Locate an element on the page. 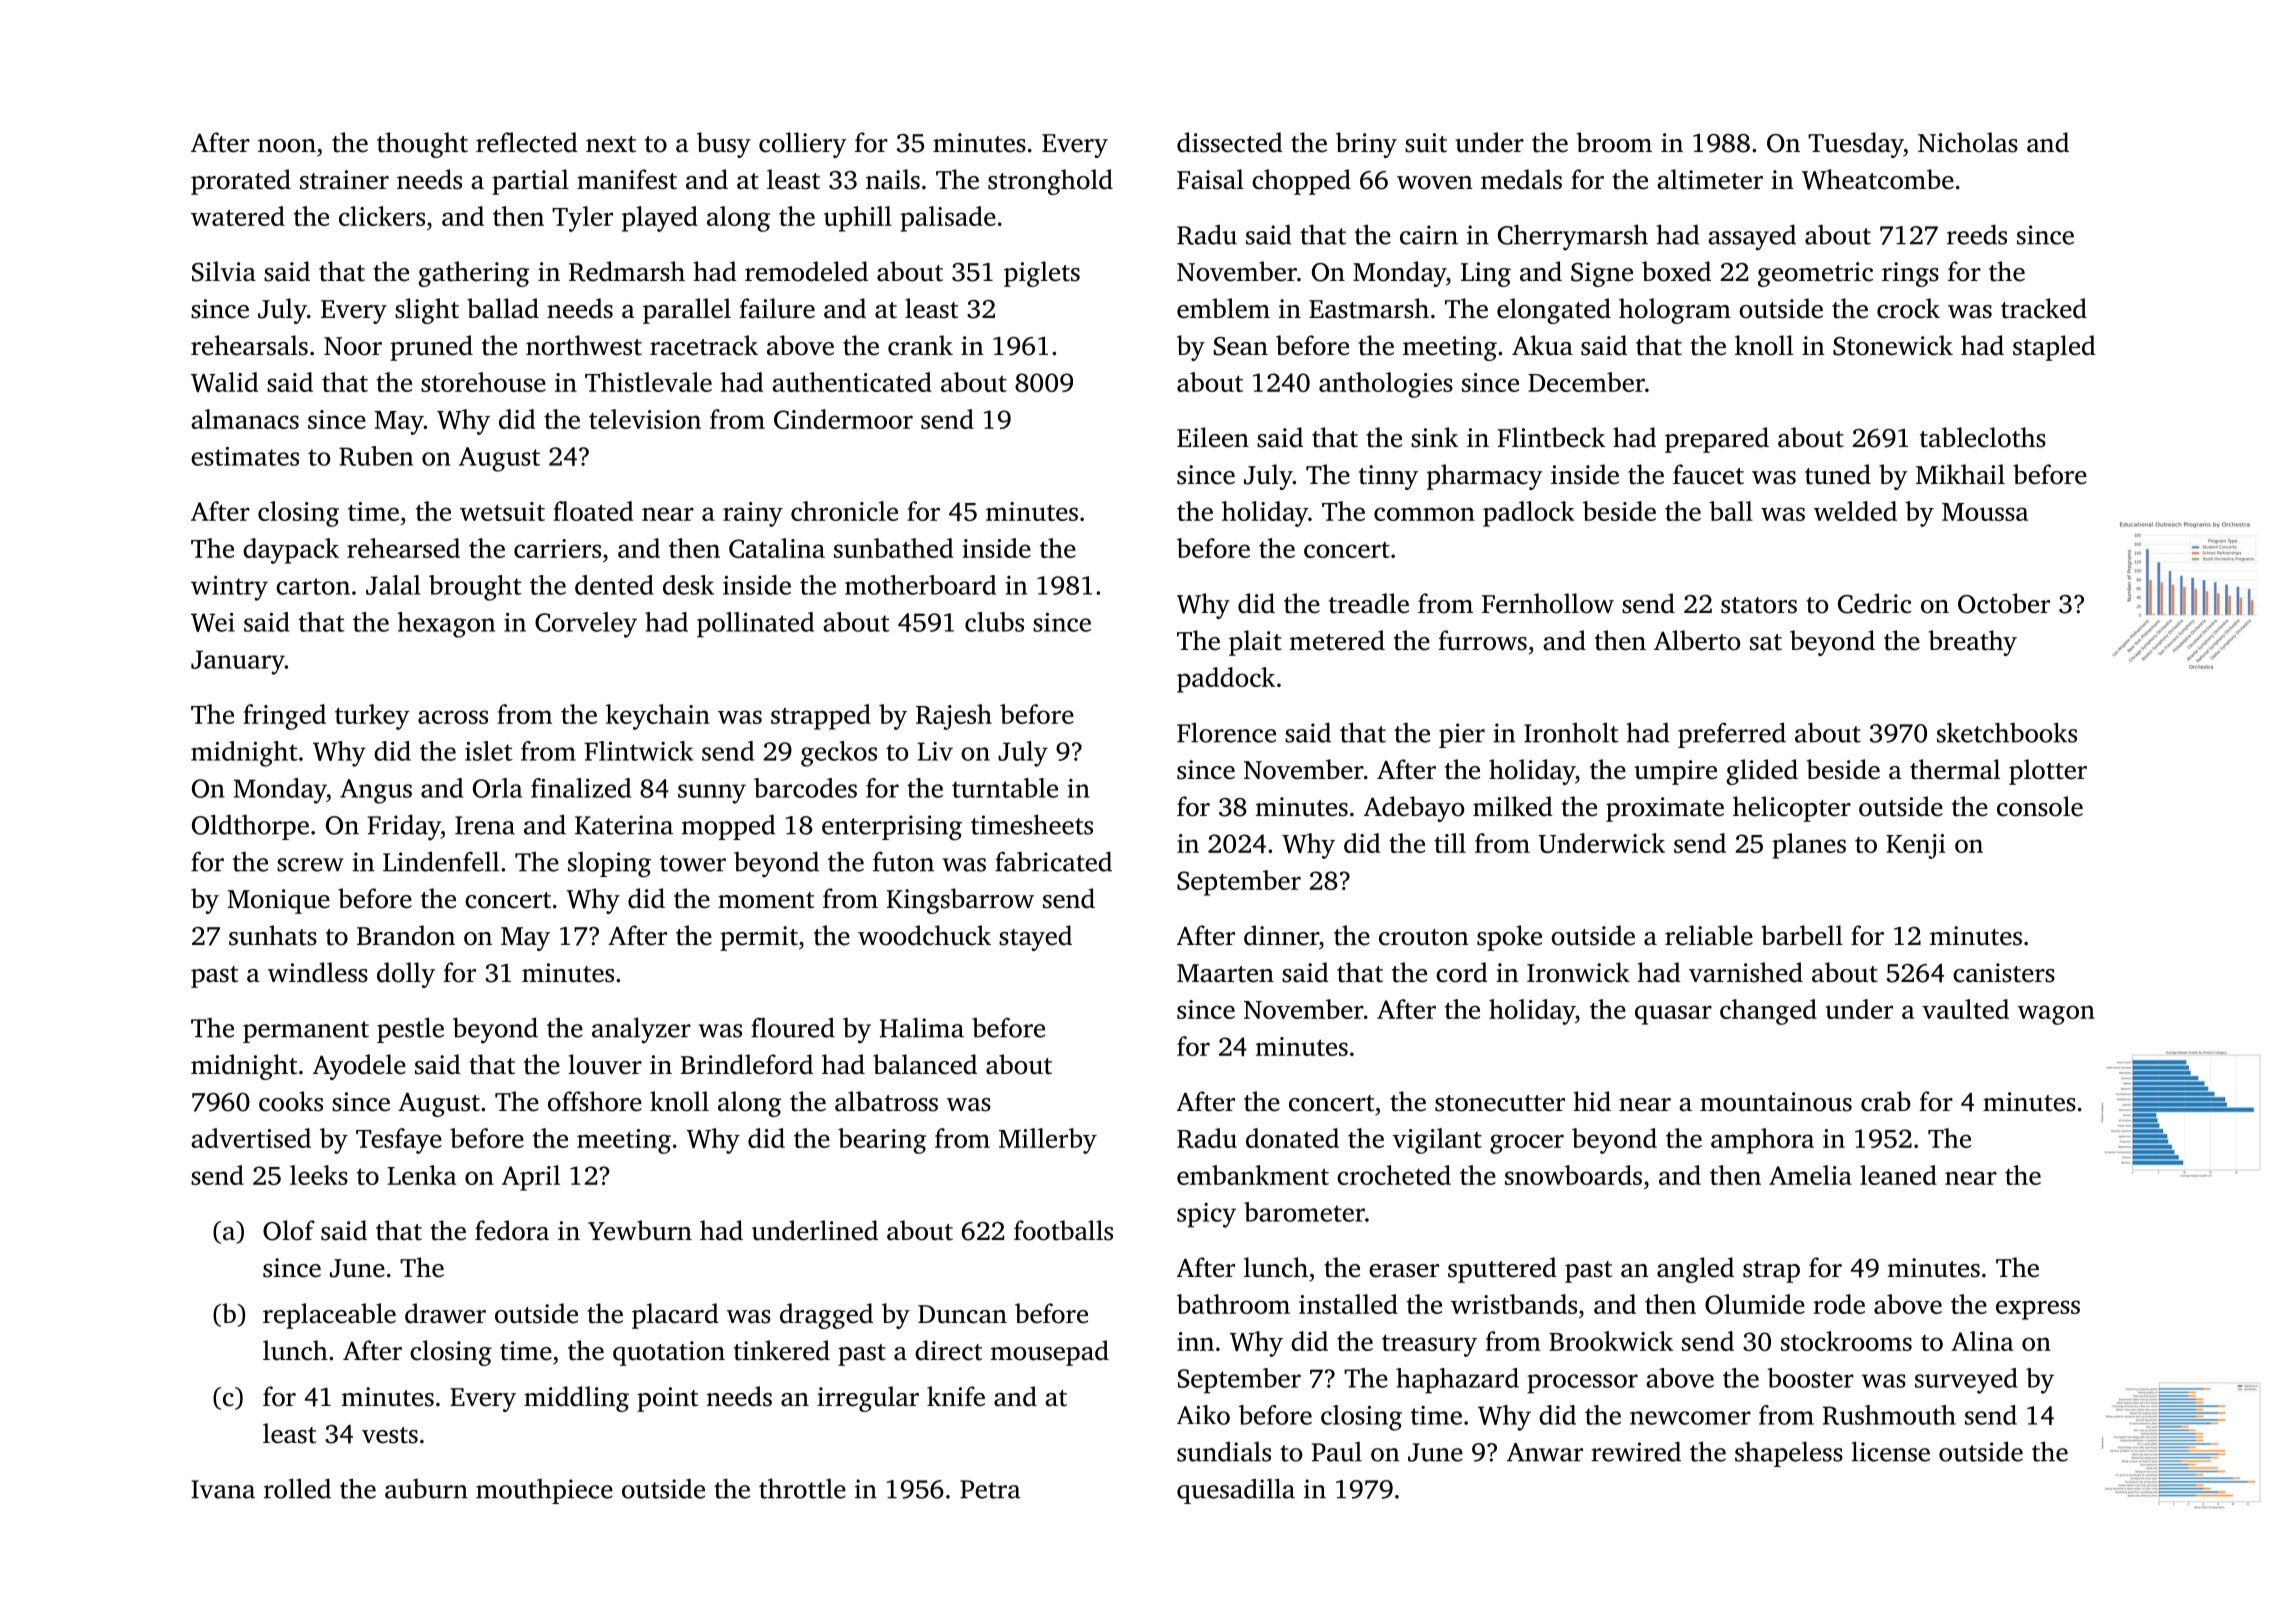 This image has height=1620, width=2292. colliery is located at coordinates (802, 145).
